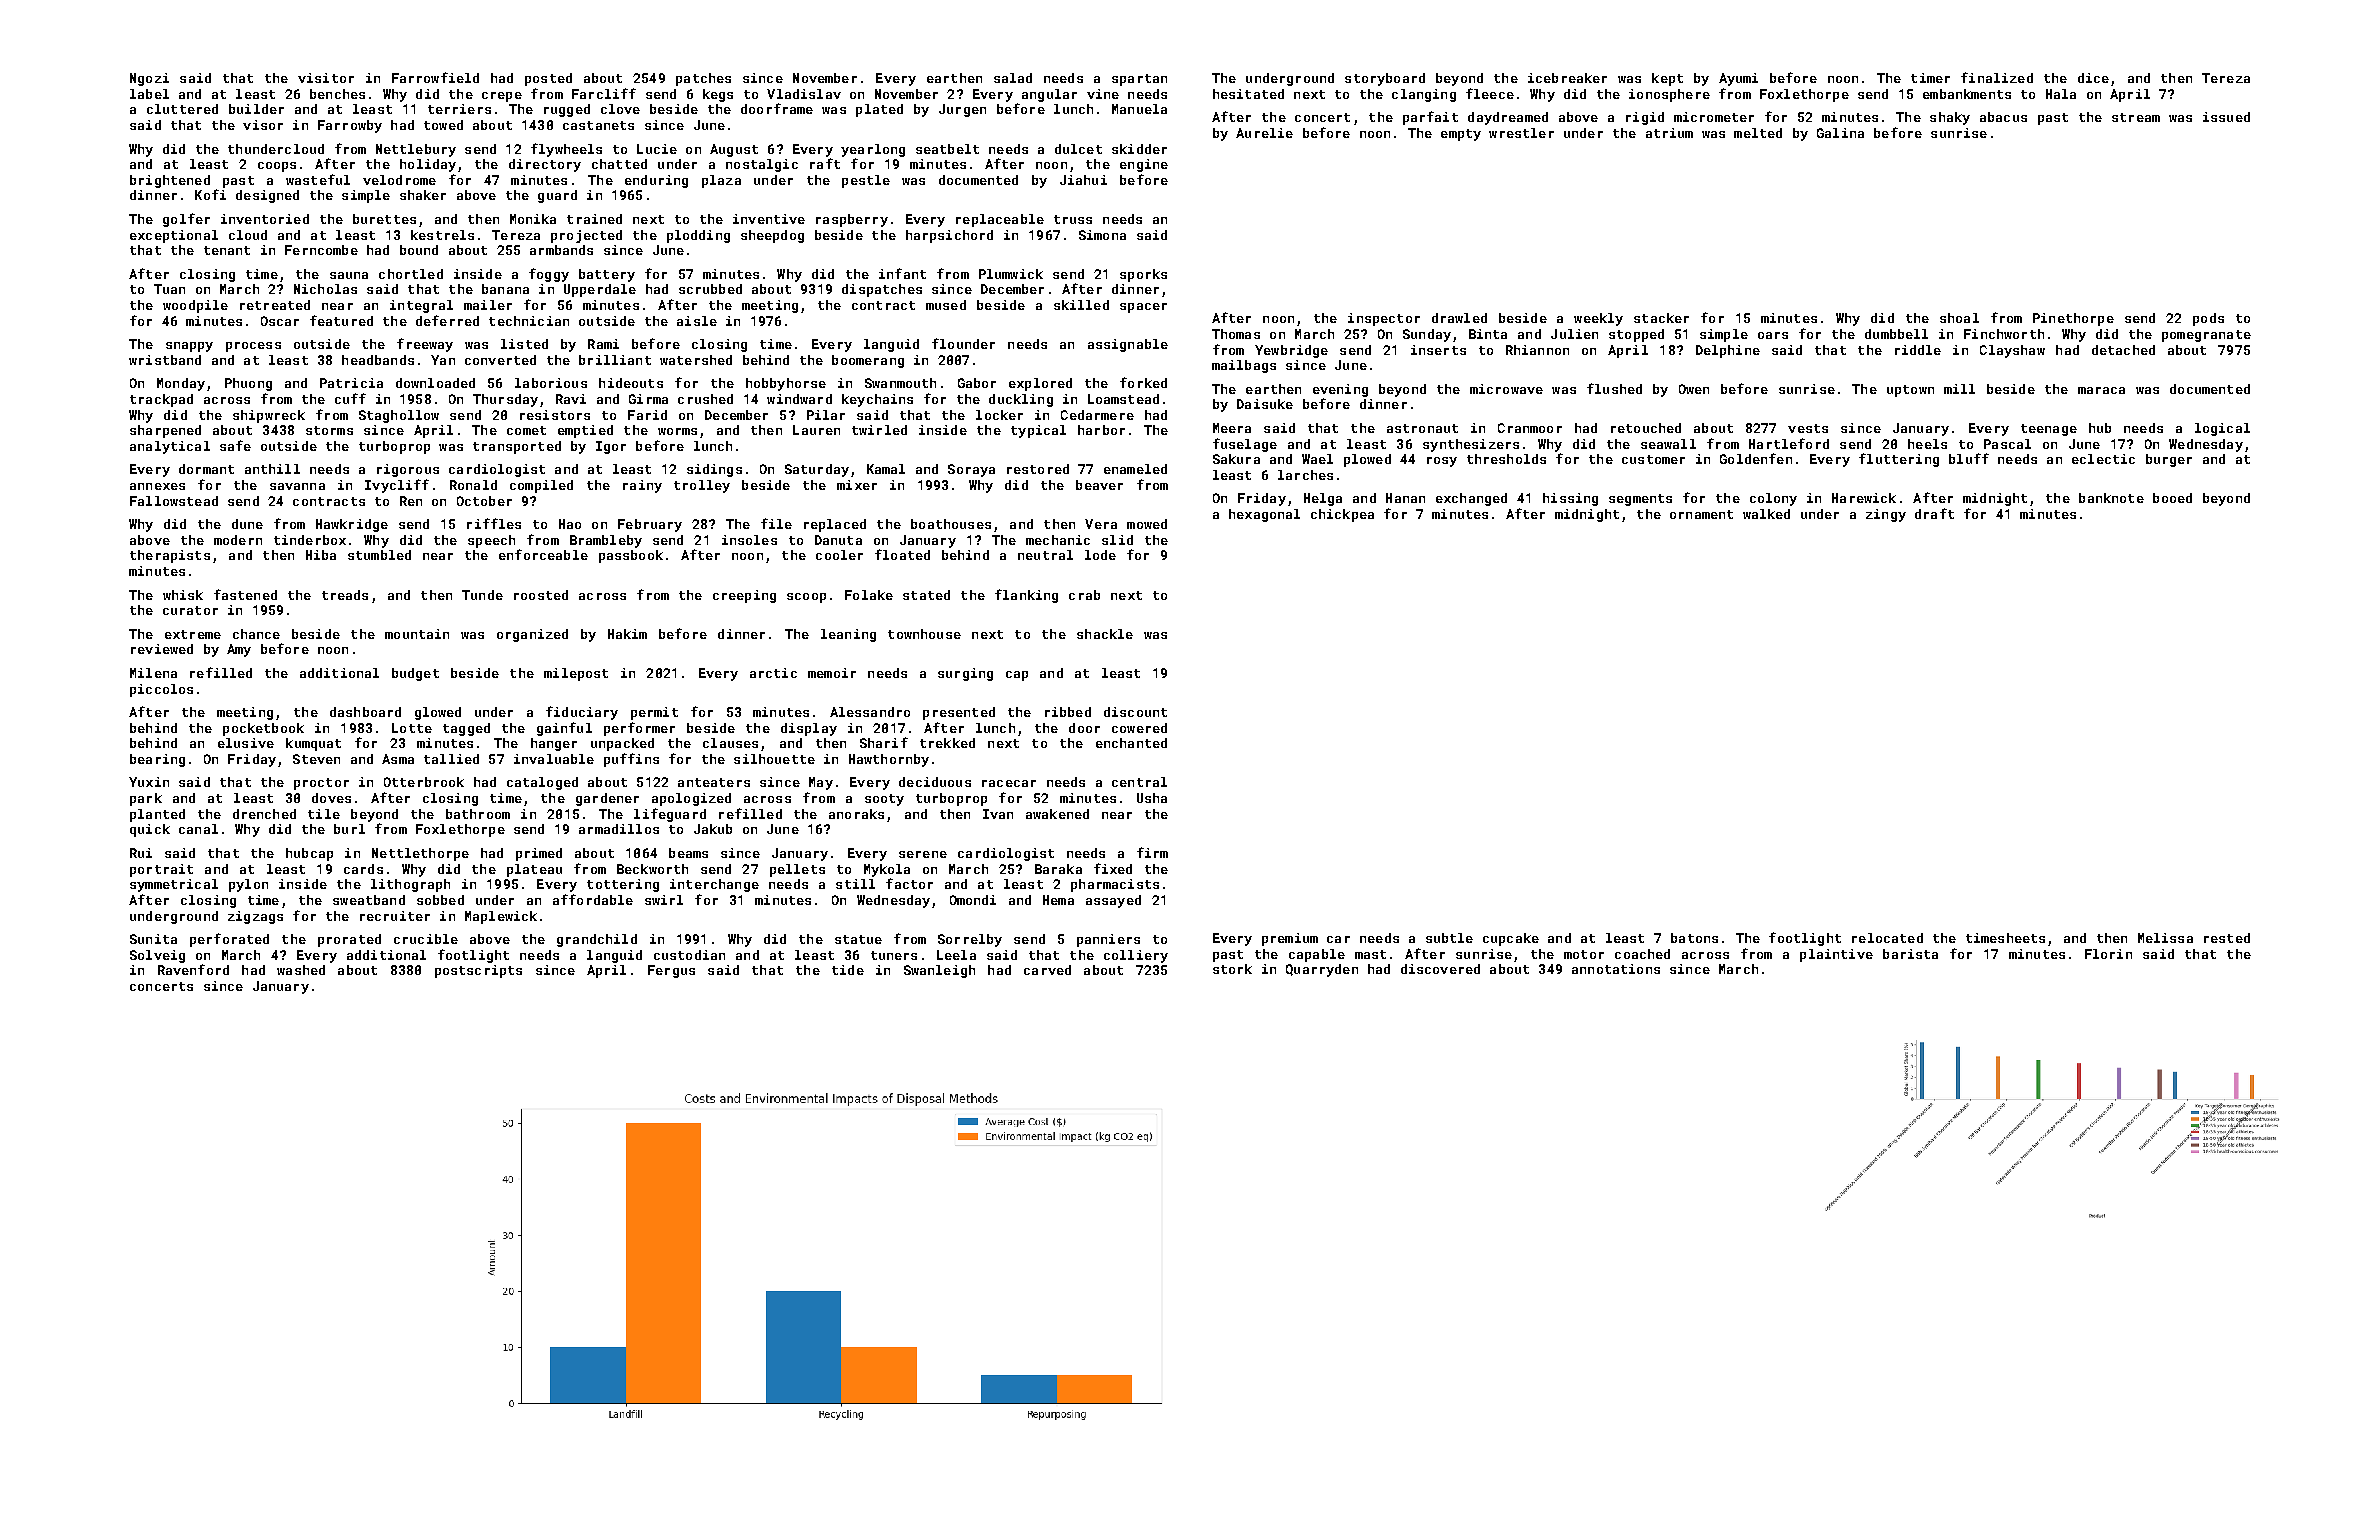 The image size is (2380, 1540). What do you see at coordinates (1488, 334) in the document?
I see `Binta` at bounding box center [1488, 334].
